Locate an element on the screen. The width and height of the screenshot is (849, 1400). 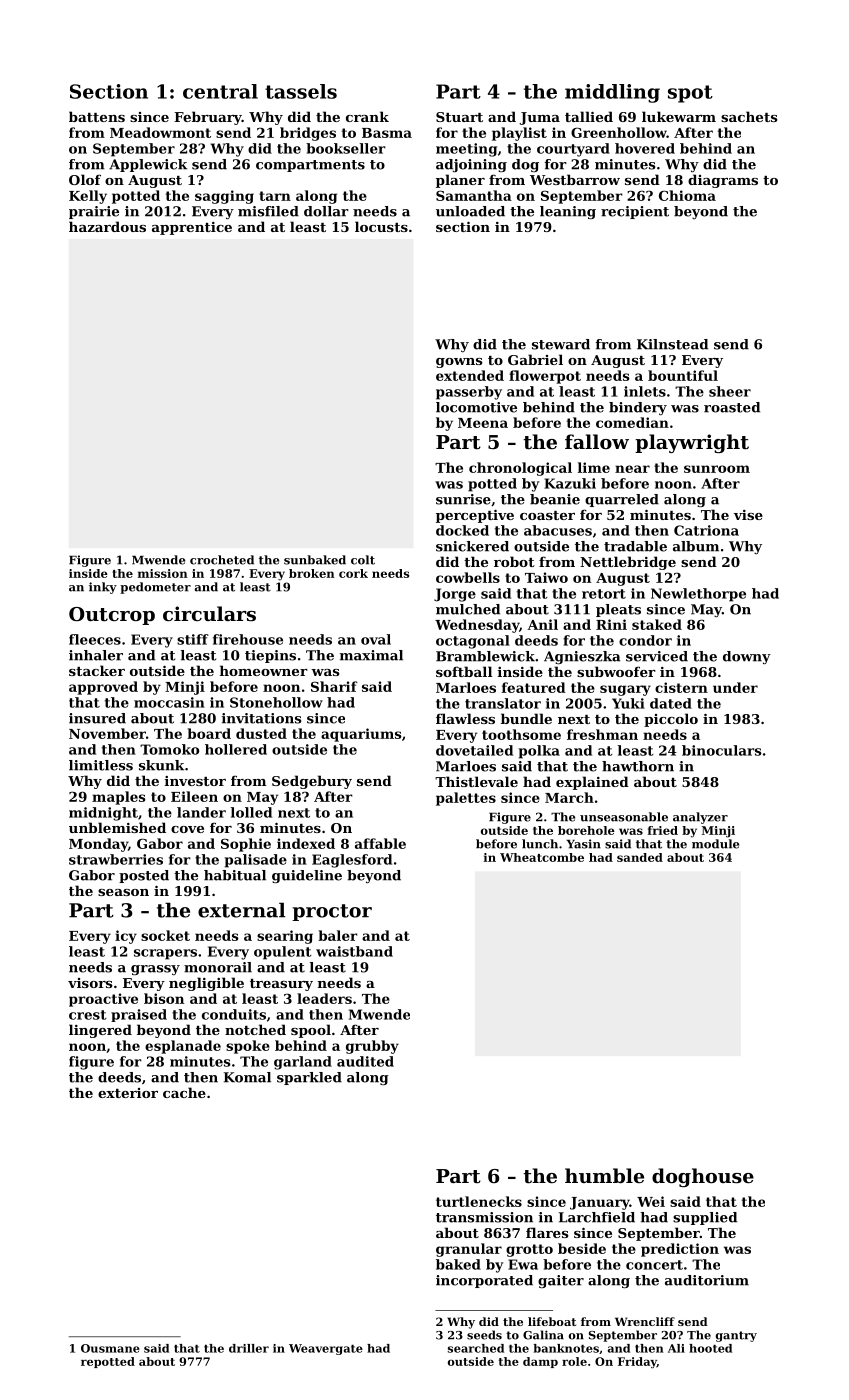
Kilnstead is located at coordinates (672, 344).
